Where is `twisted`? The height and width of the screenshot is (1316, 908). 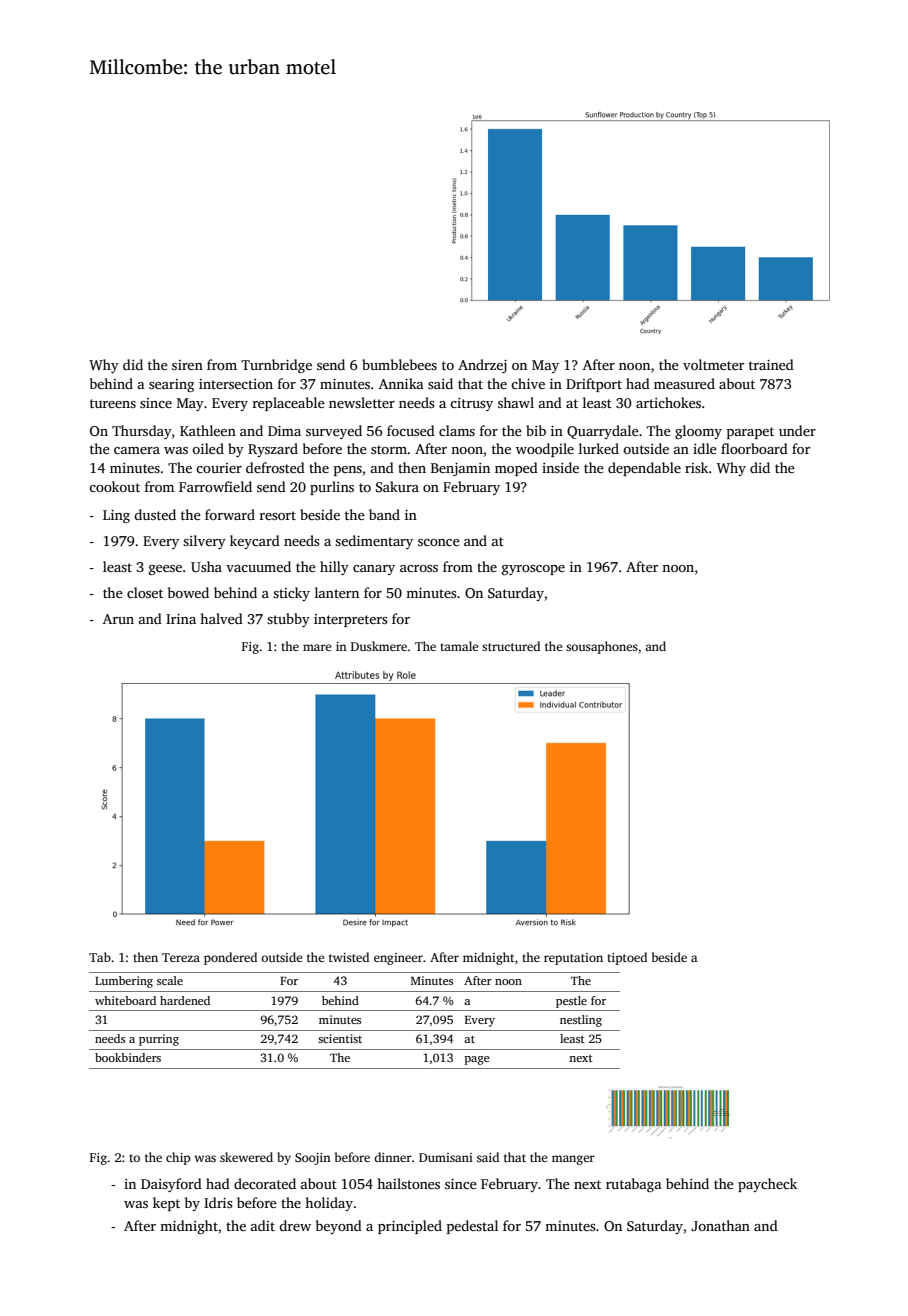 twisted is located at coordinates (349, 957).
